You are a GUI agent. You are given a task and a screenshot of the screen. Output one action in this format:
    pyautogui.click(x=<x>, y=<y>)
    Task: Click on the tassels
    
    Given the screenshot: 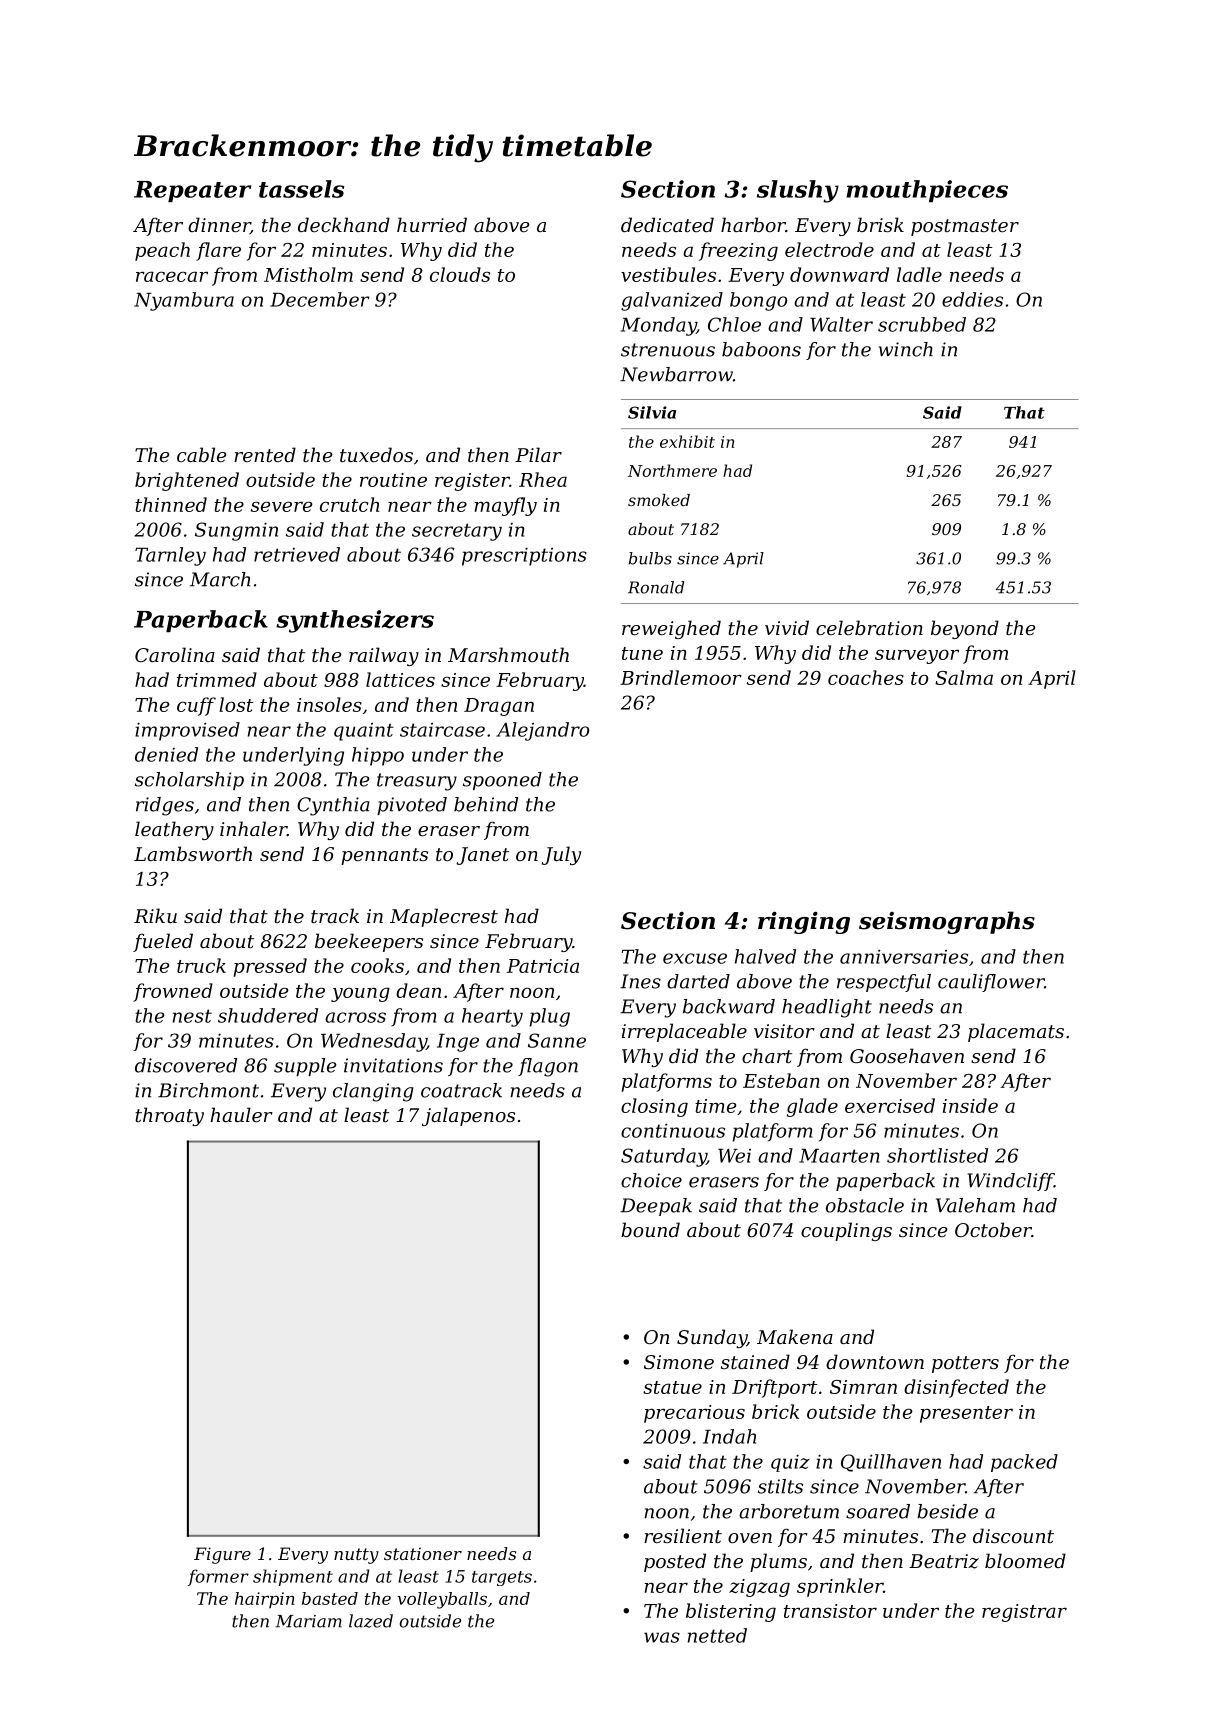 What is the action you would take?
    pyautogui.click(x=302, y=189)
